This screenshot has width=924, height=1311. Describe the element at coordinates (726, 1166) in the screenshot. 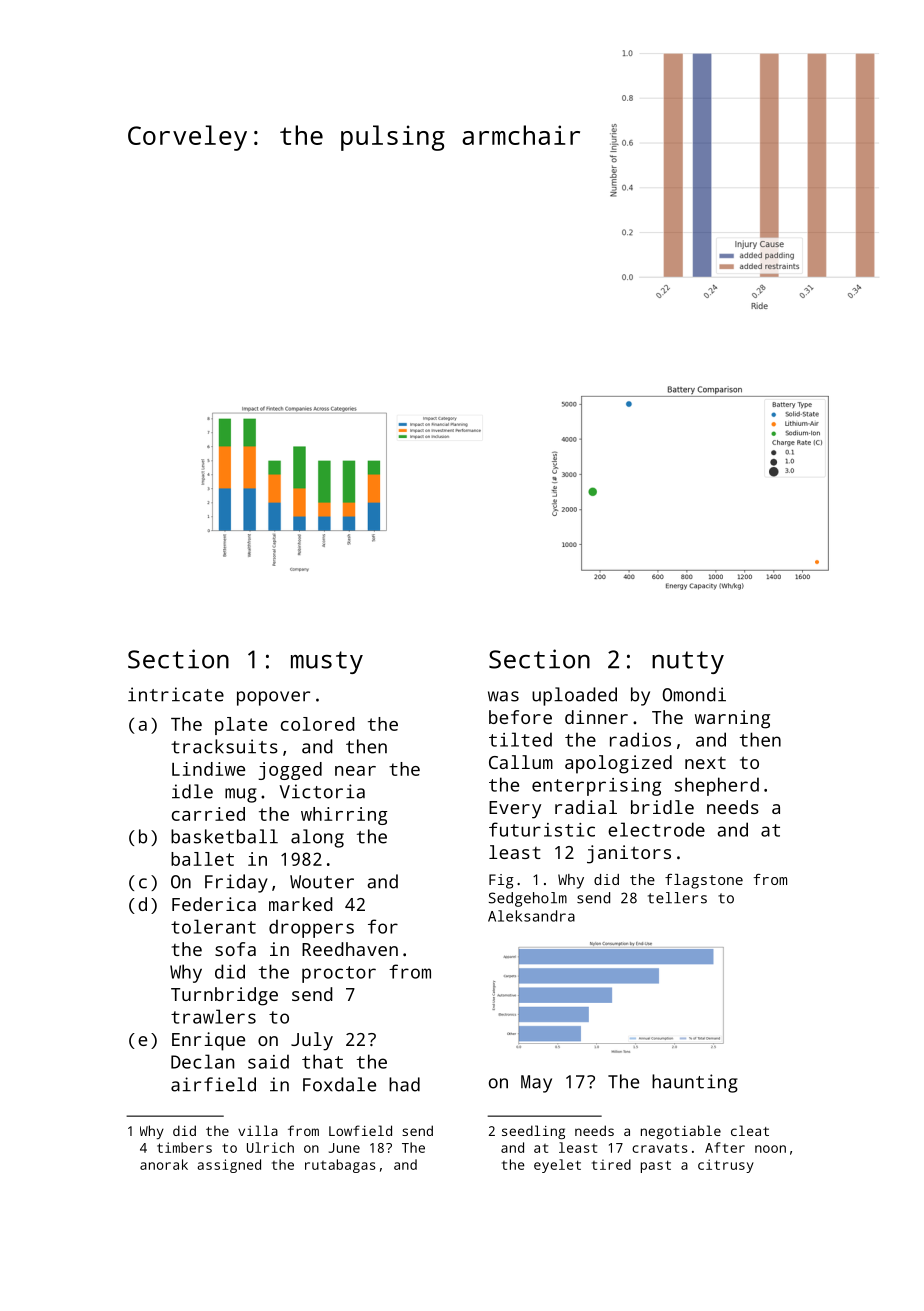

I see `citrusy` at that location.
